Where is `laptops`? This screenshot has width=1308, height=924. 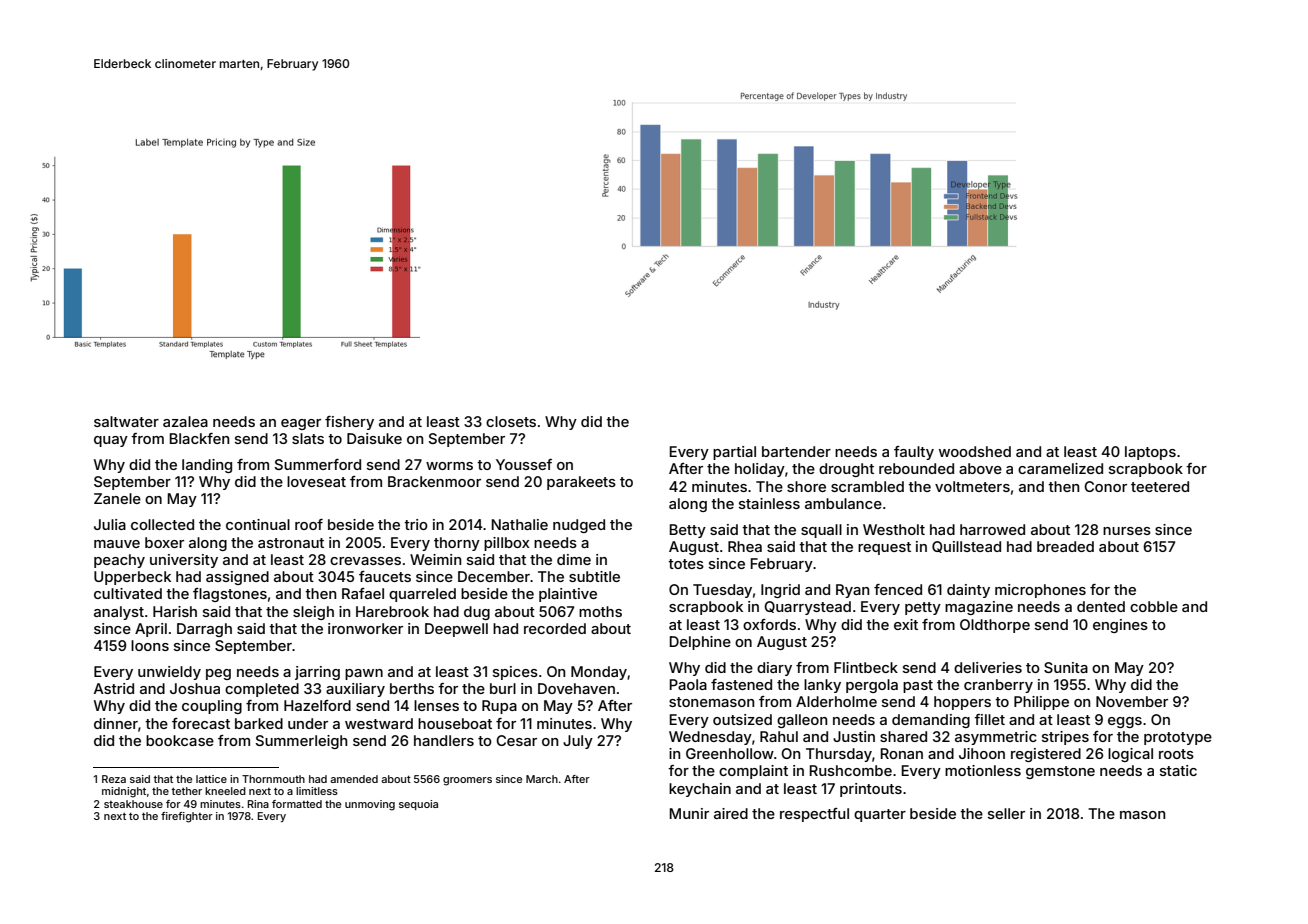
laptops is located at coordinates (1150, 453).
